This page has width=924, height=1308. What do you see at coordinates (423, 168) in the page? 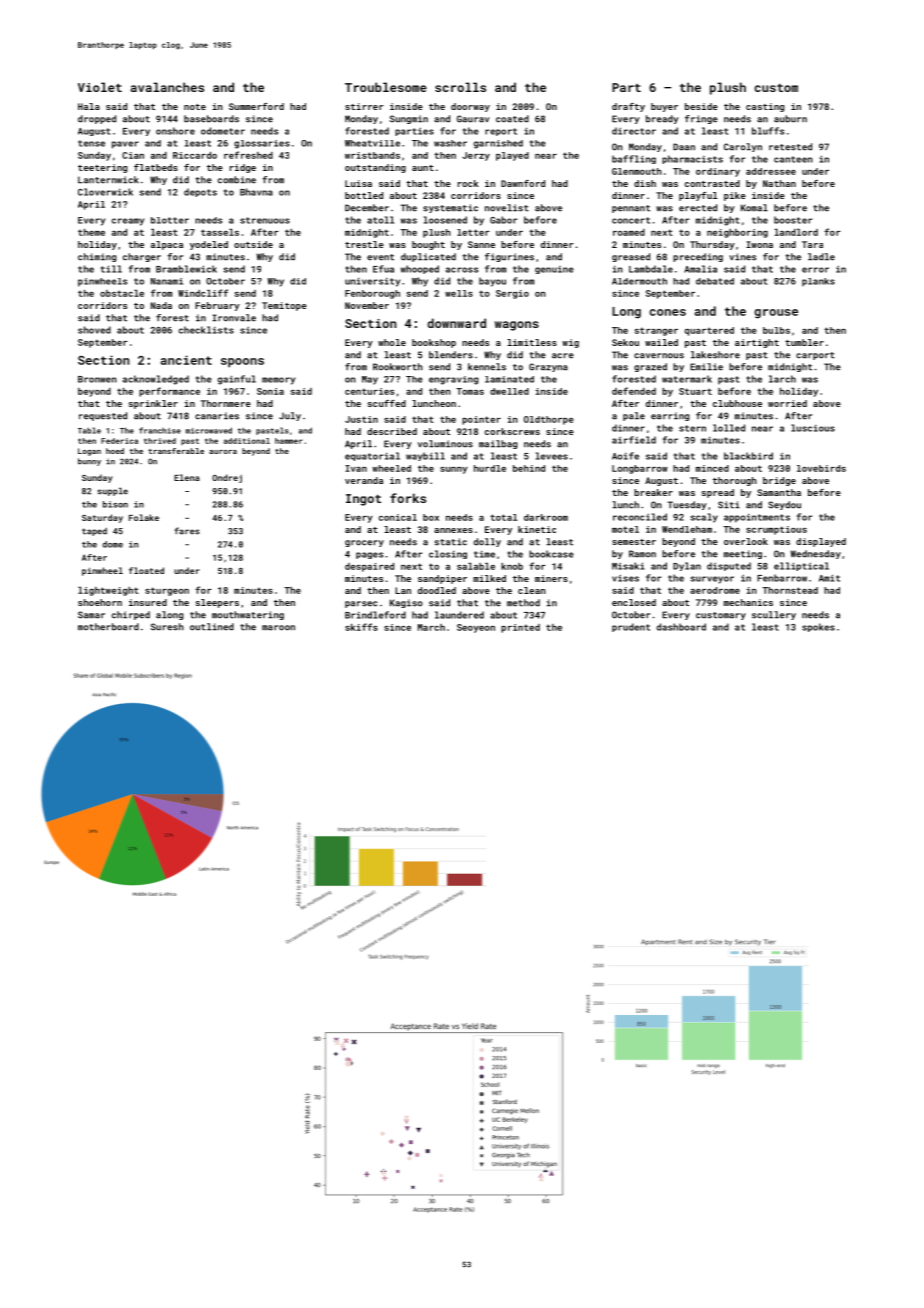
I see `aunt` at bounding box center [423, 168].
